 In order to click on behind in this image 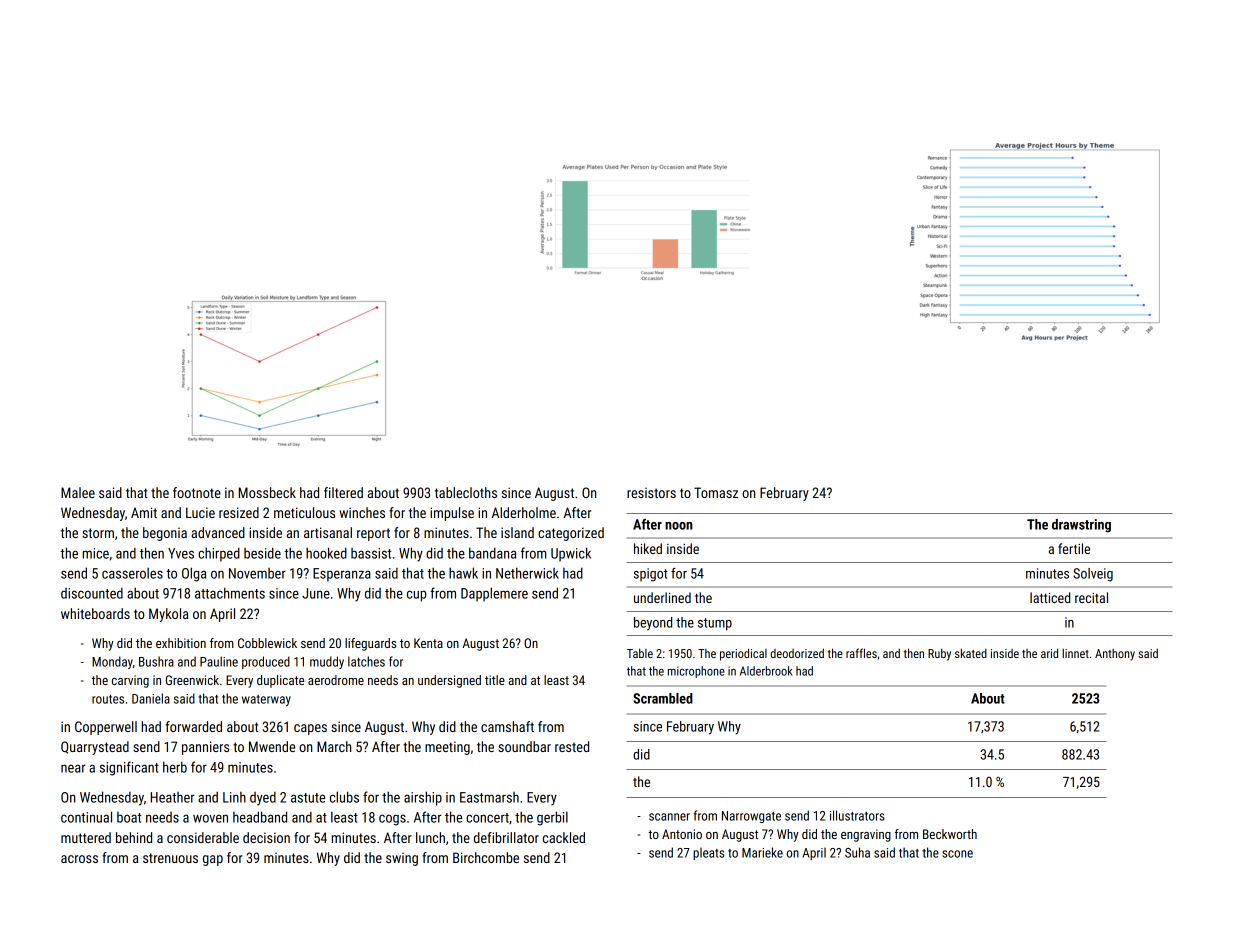, I will do `click(134, 837)`.
